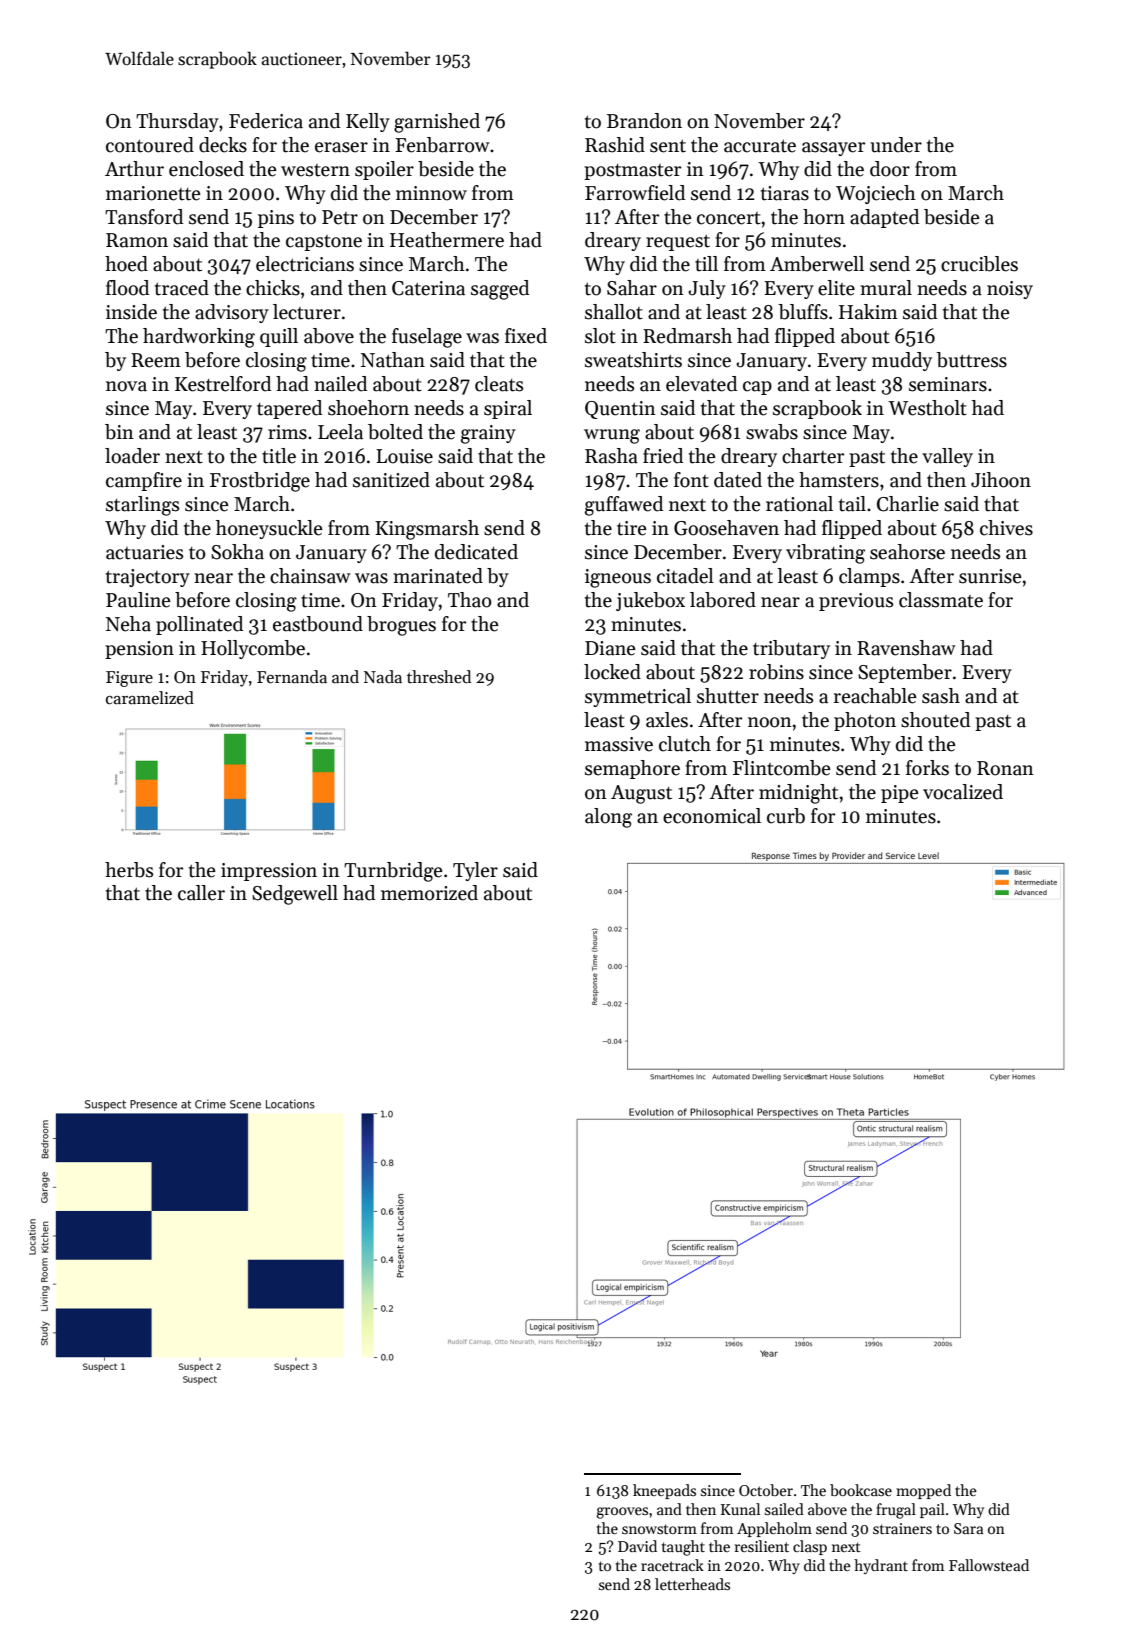  I want to click on buttress, so click(972, 360).
